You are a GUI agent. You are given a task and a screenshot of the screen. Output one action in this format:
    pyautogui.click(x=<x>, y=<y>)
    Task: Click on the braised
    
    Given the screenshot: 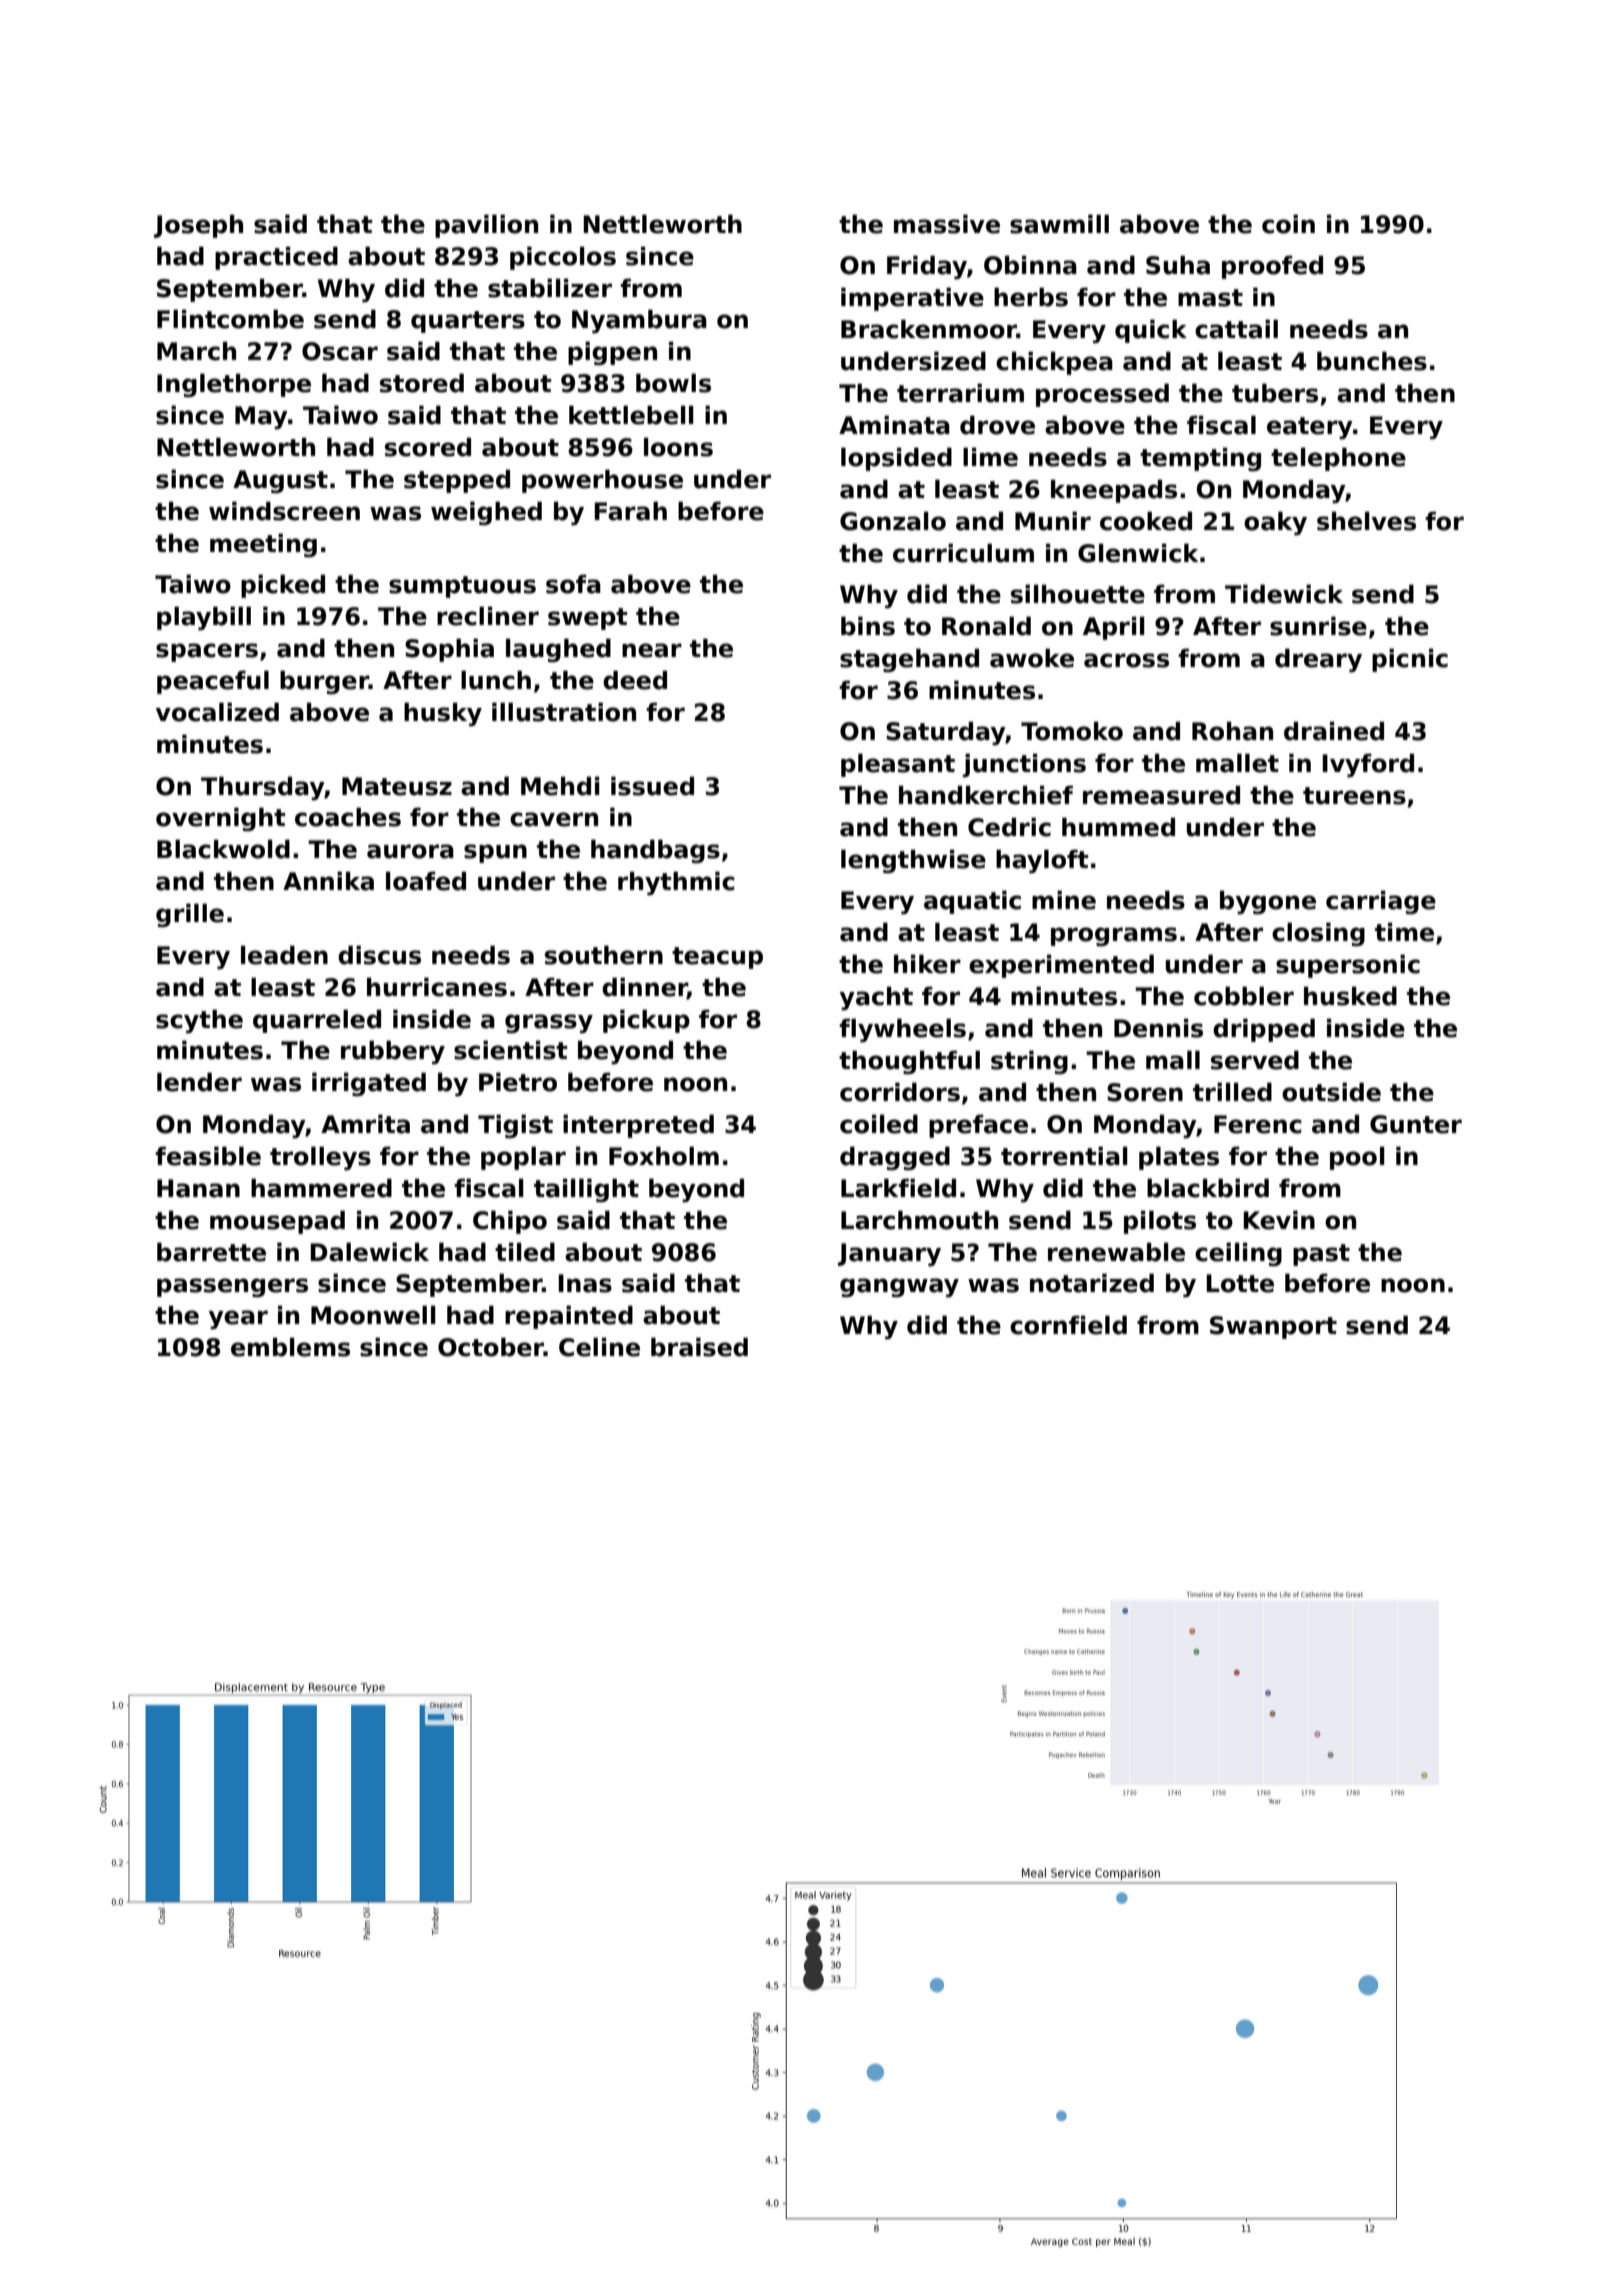 What is the action you would take?
    pyautogui.click(x=699, y=1347)
